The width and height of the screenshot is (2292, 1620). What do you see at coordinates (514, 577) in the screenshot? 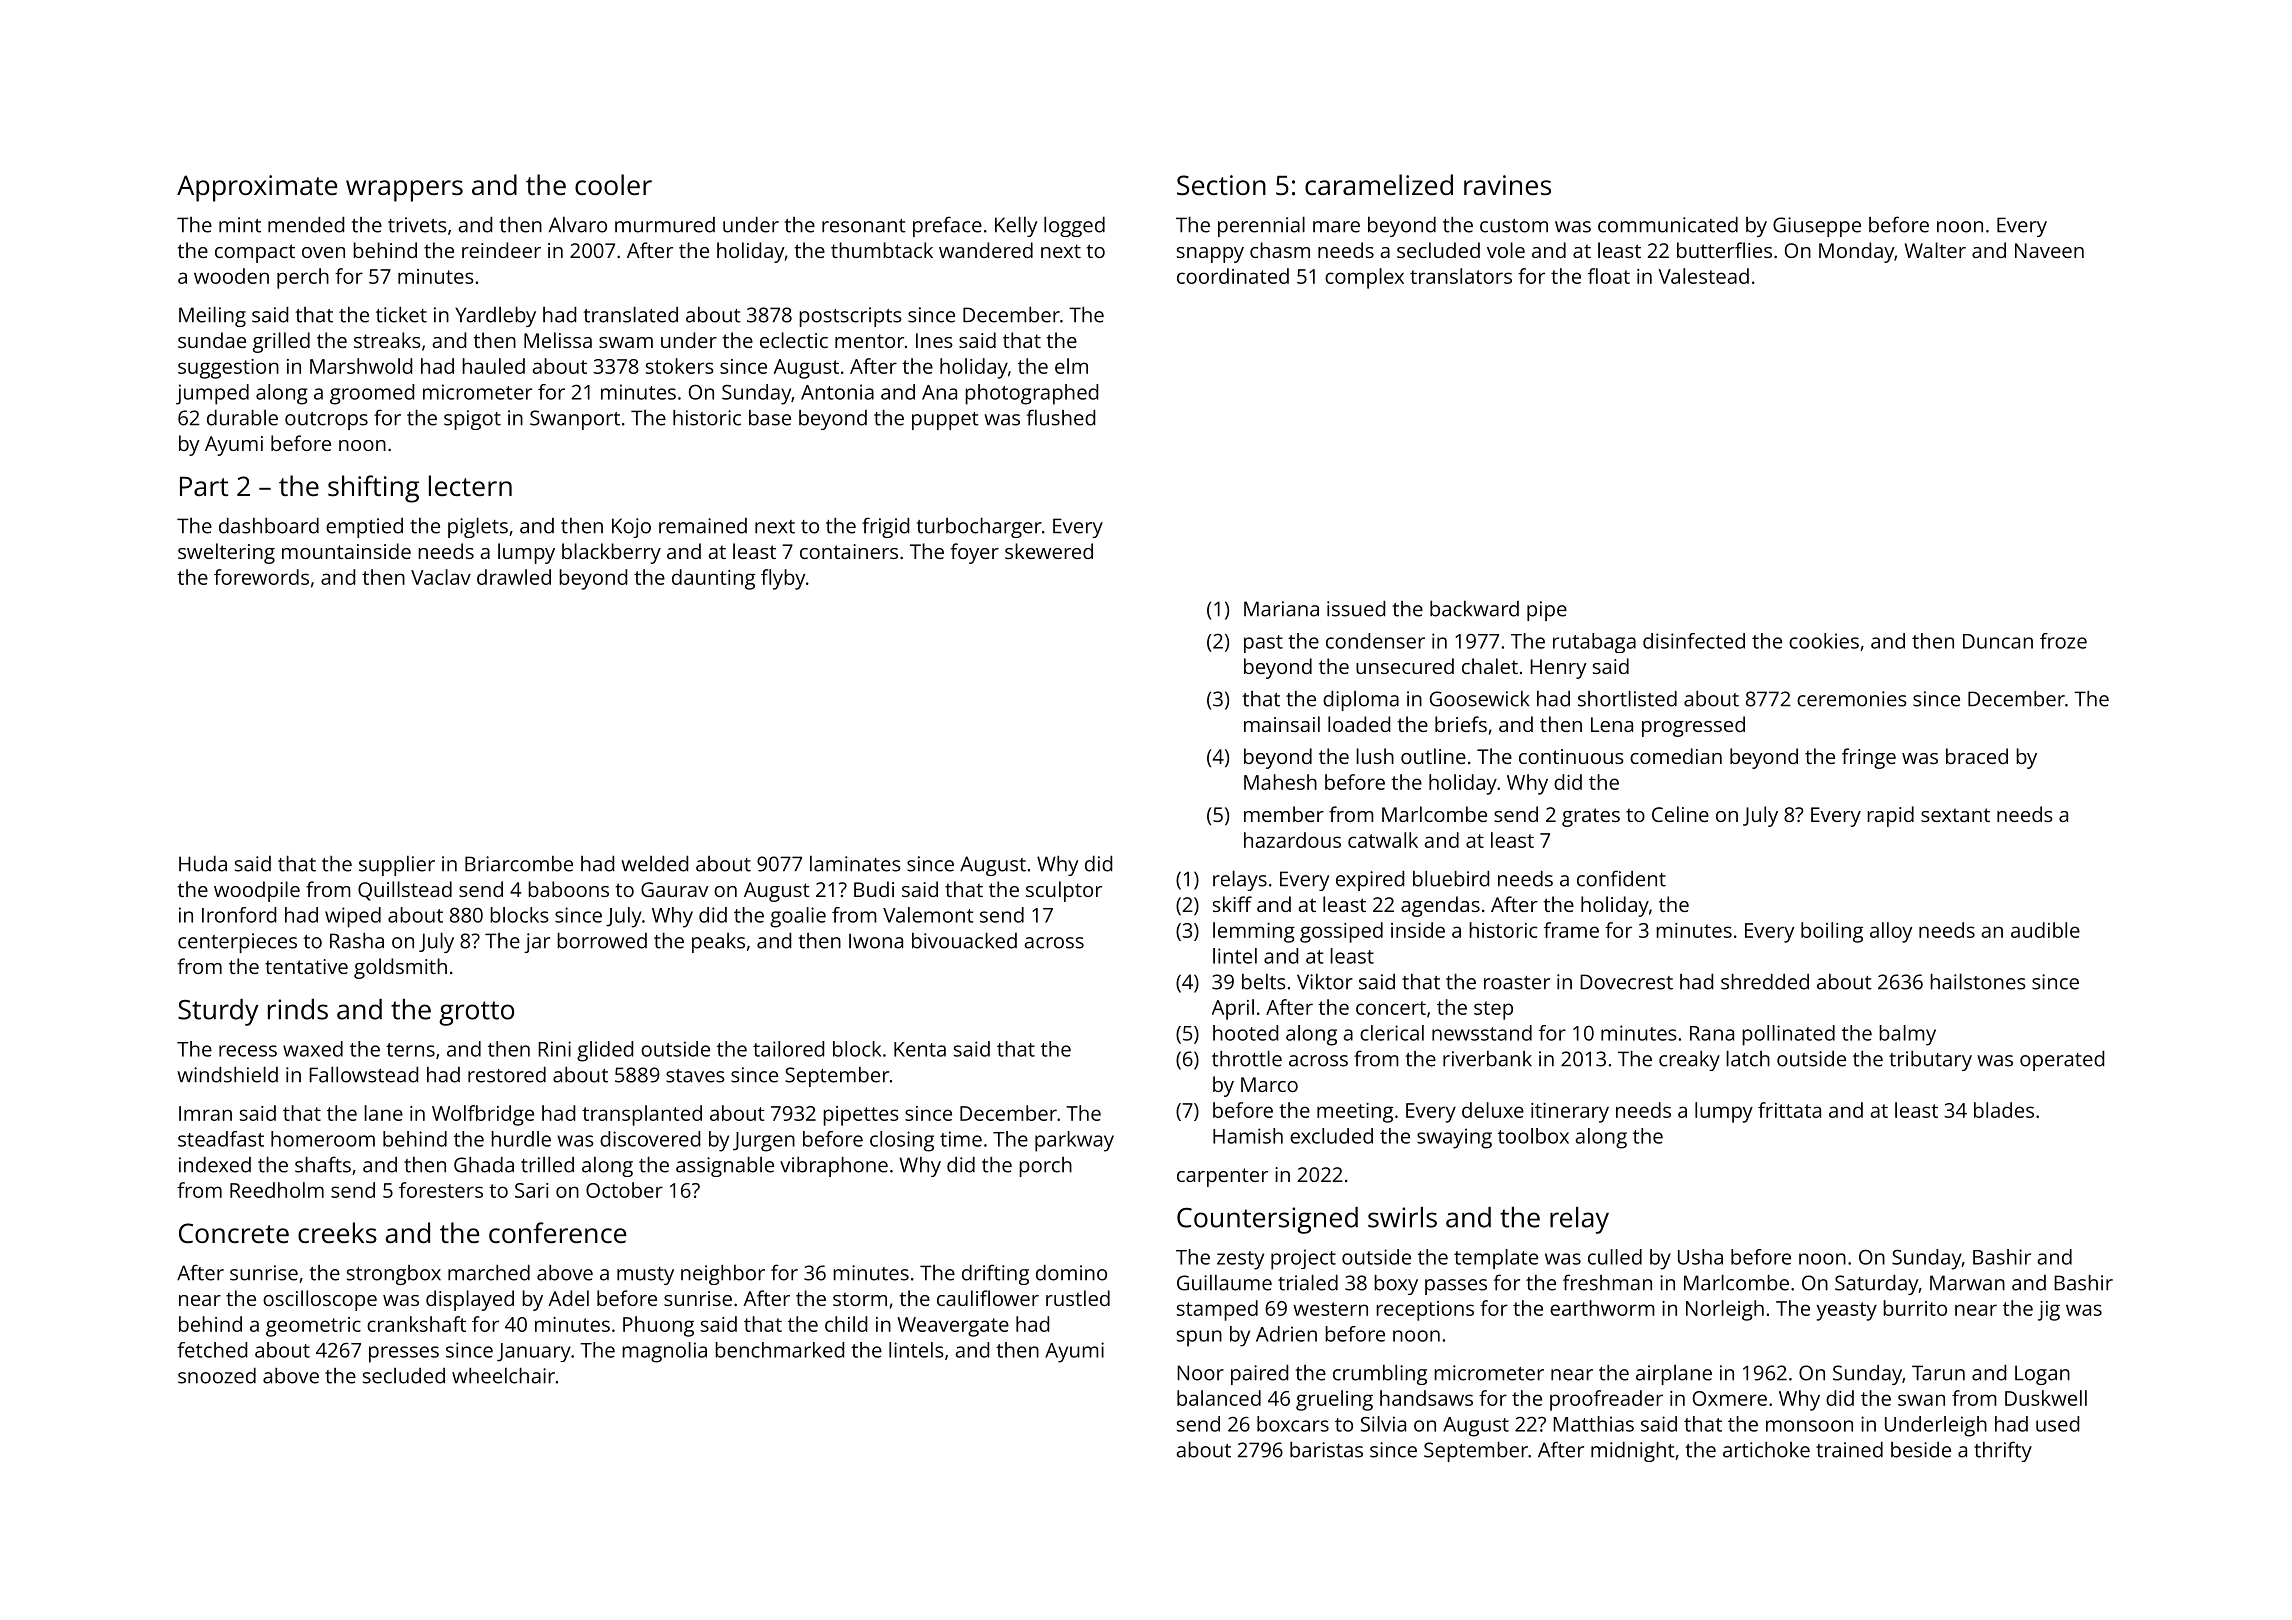
I see `drawled` at bounding box center [514, 577].
